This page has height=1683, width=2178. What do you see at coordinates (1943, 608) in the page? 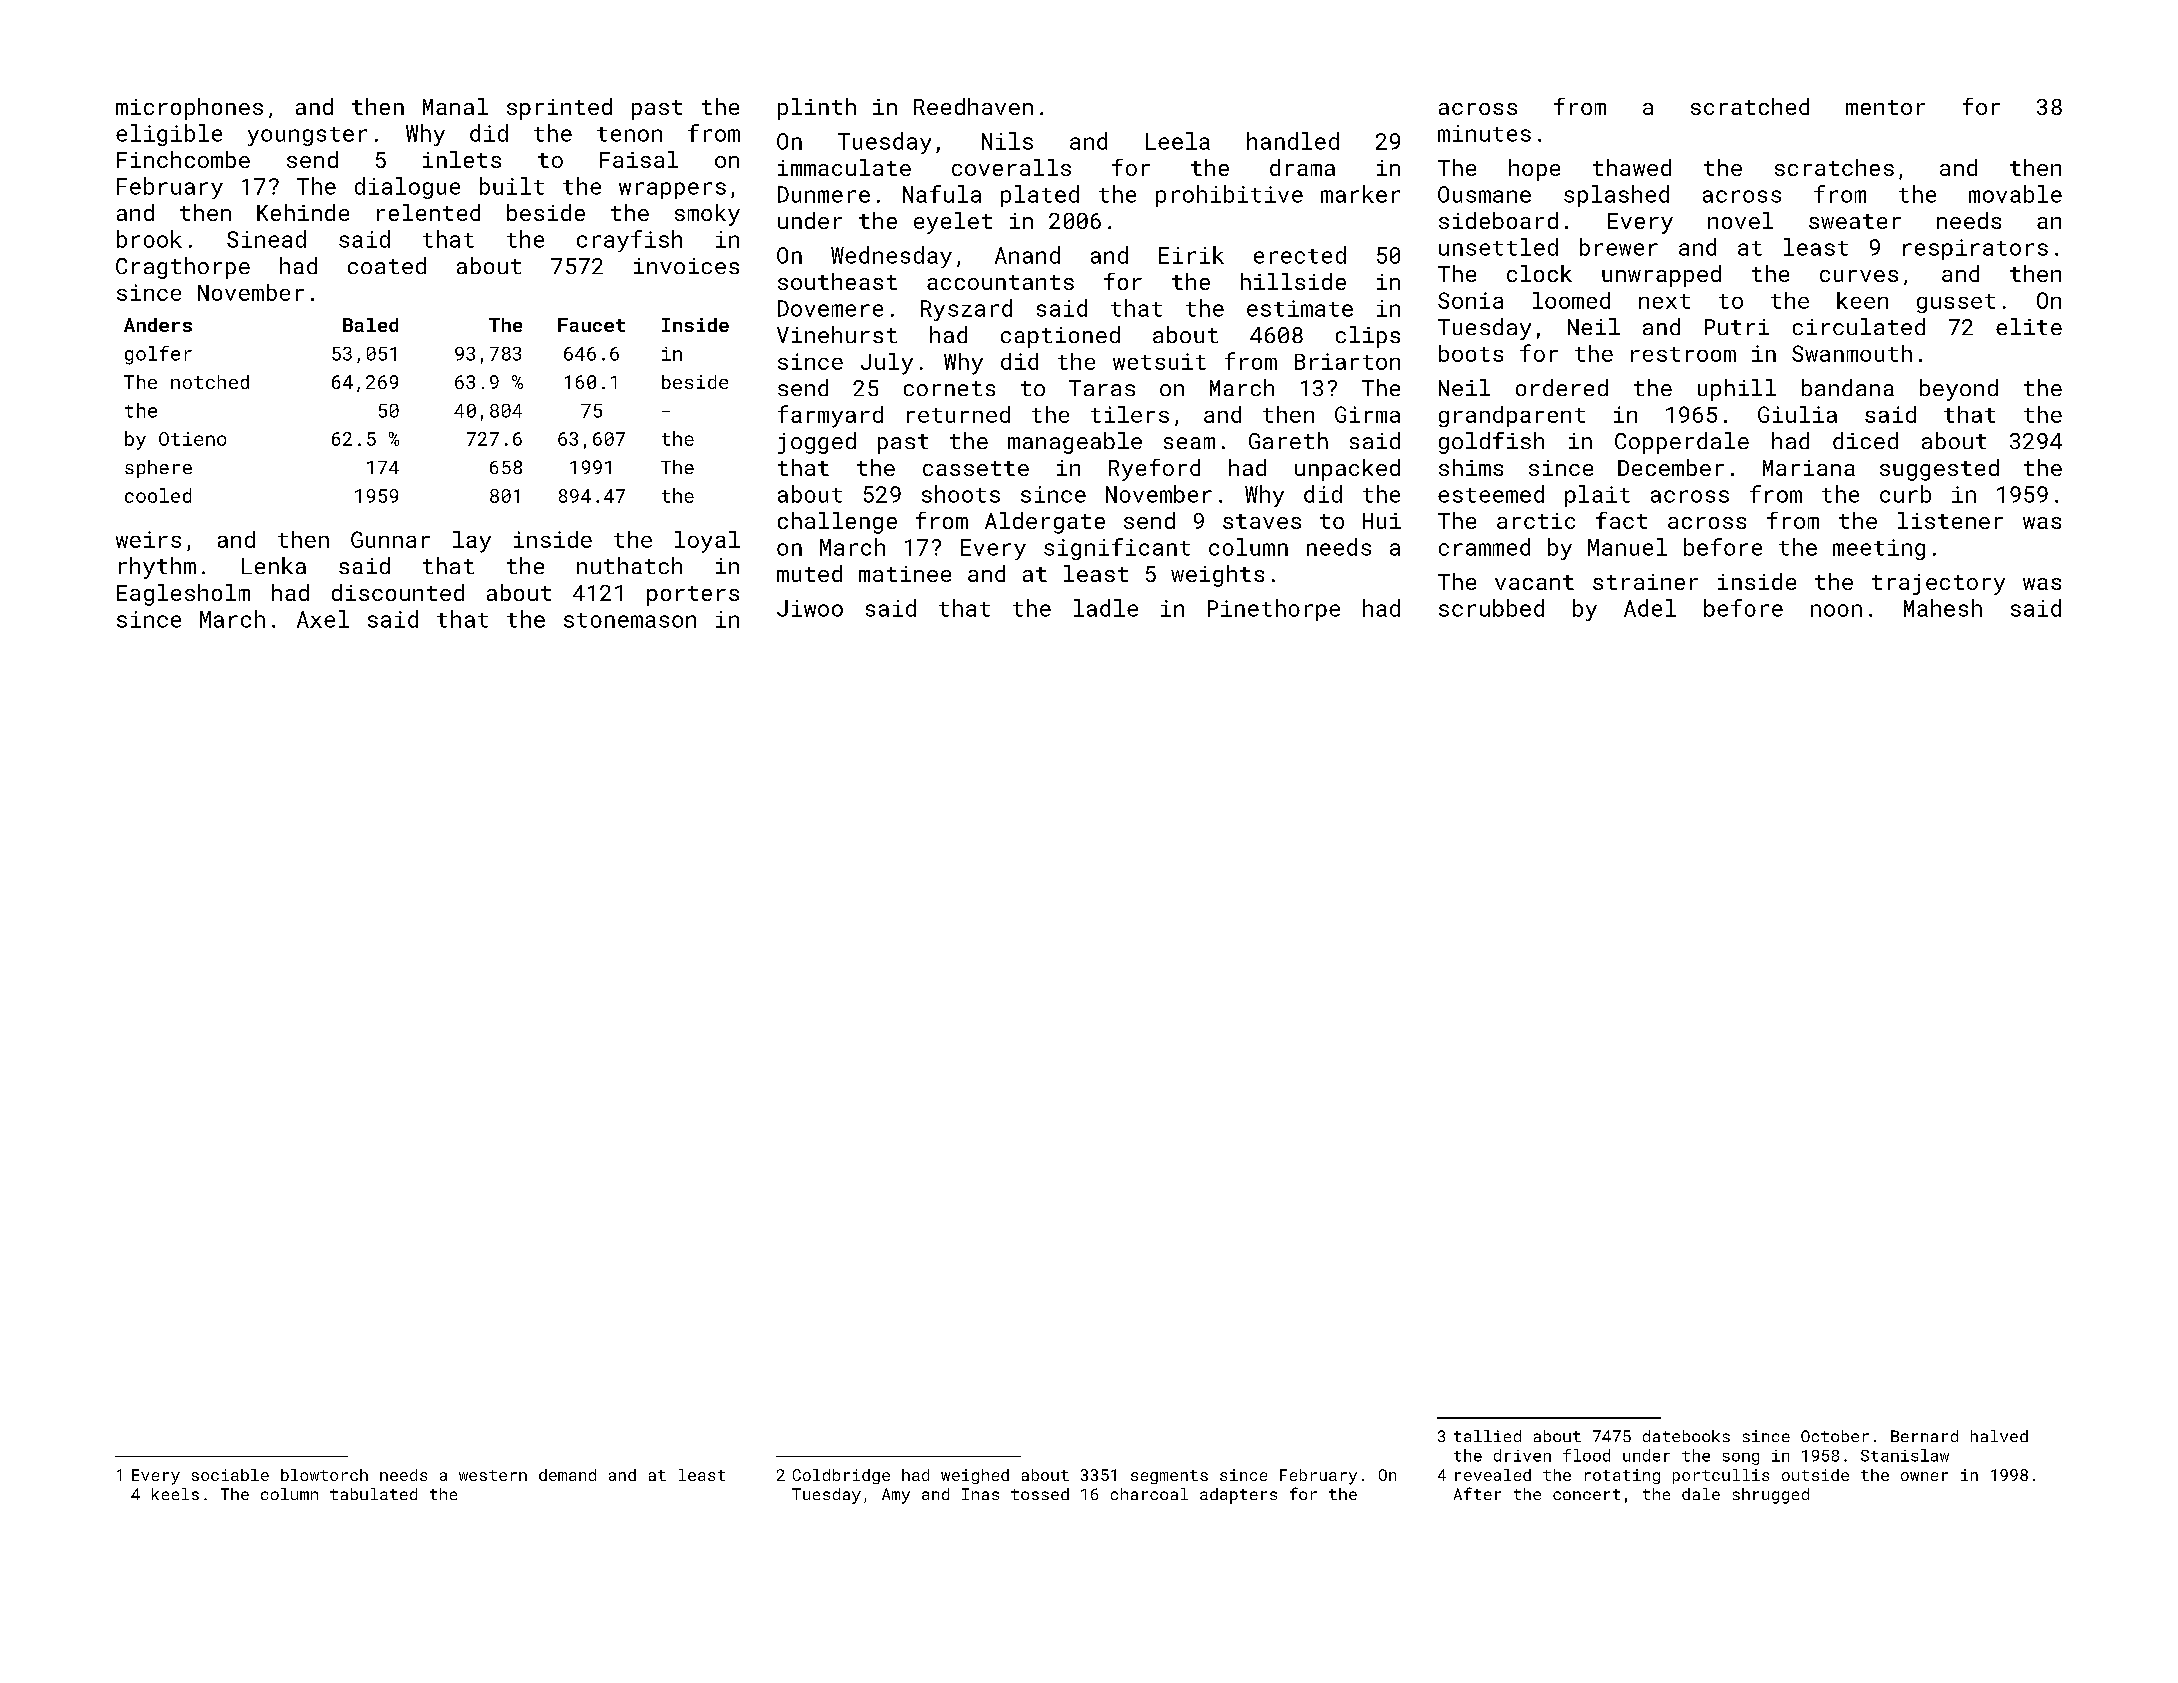
I see `Mahesh` at bounding box center [1943, 608].
